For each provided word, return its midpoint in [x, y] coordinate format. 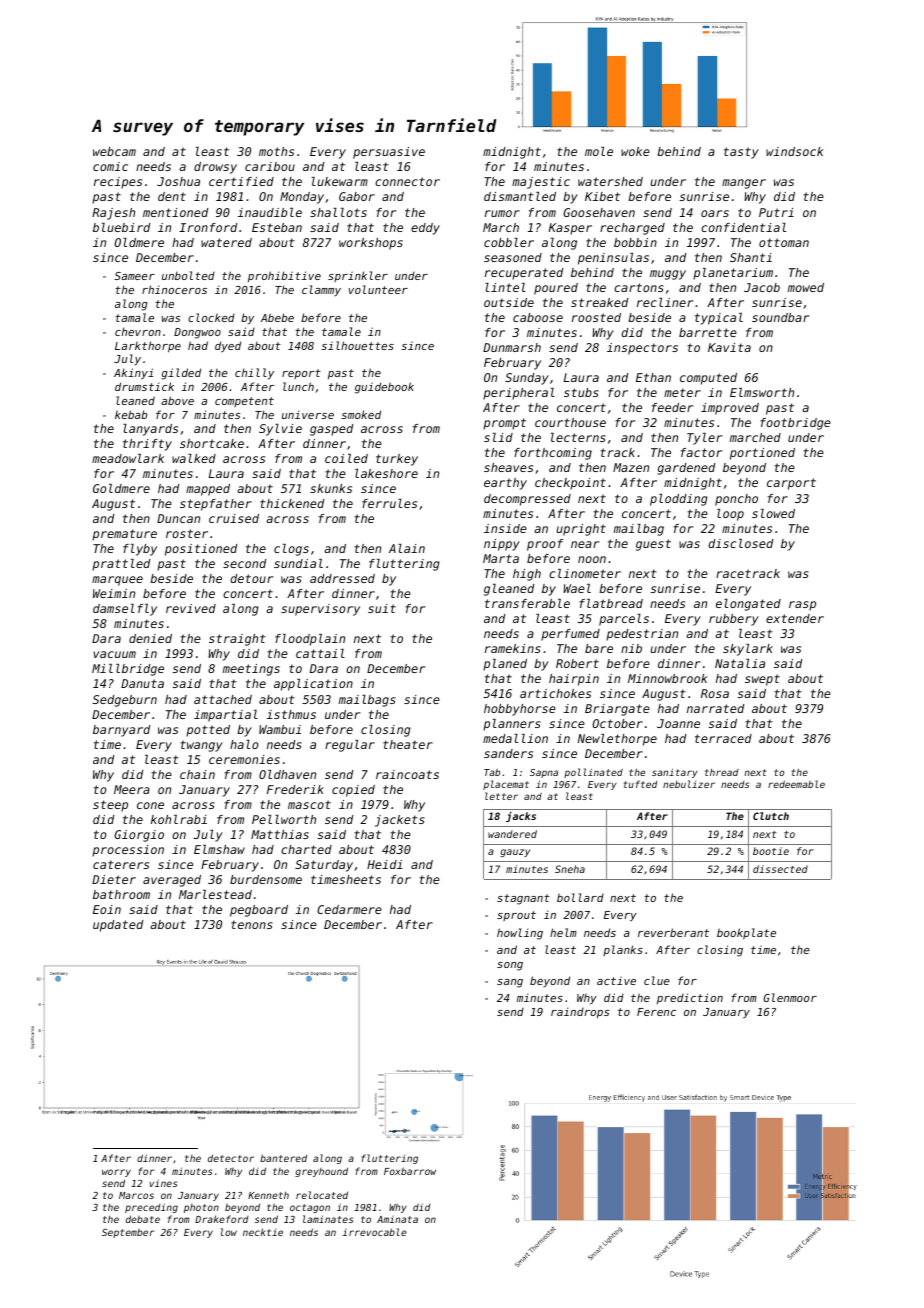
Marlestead [215, 894]
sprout [516, 916]
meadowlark [128, 458]
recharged [632, 229]
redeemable [796, 784]
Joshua [178, 181]
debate [143, 1219]
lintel [505, 287]
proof [545, 545]
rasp [802, 606]
